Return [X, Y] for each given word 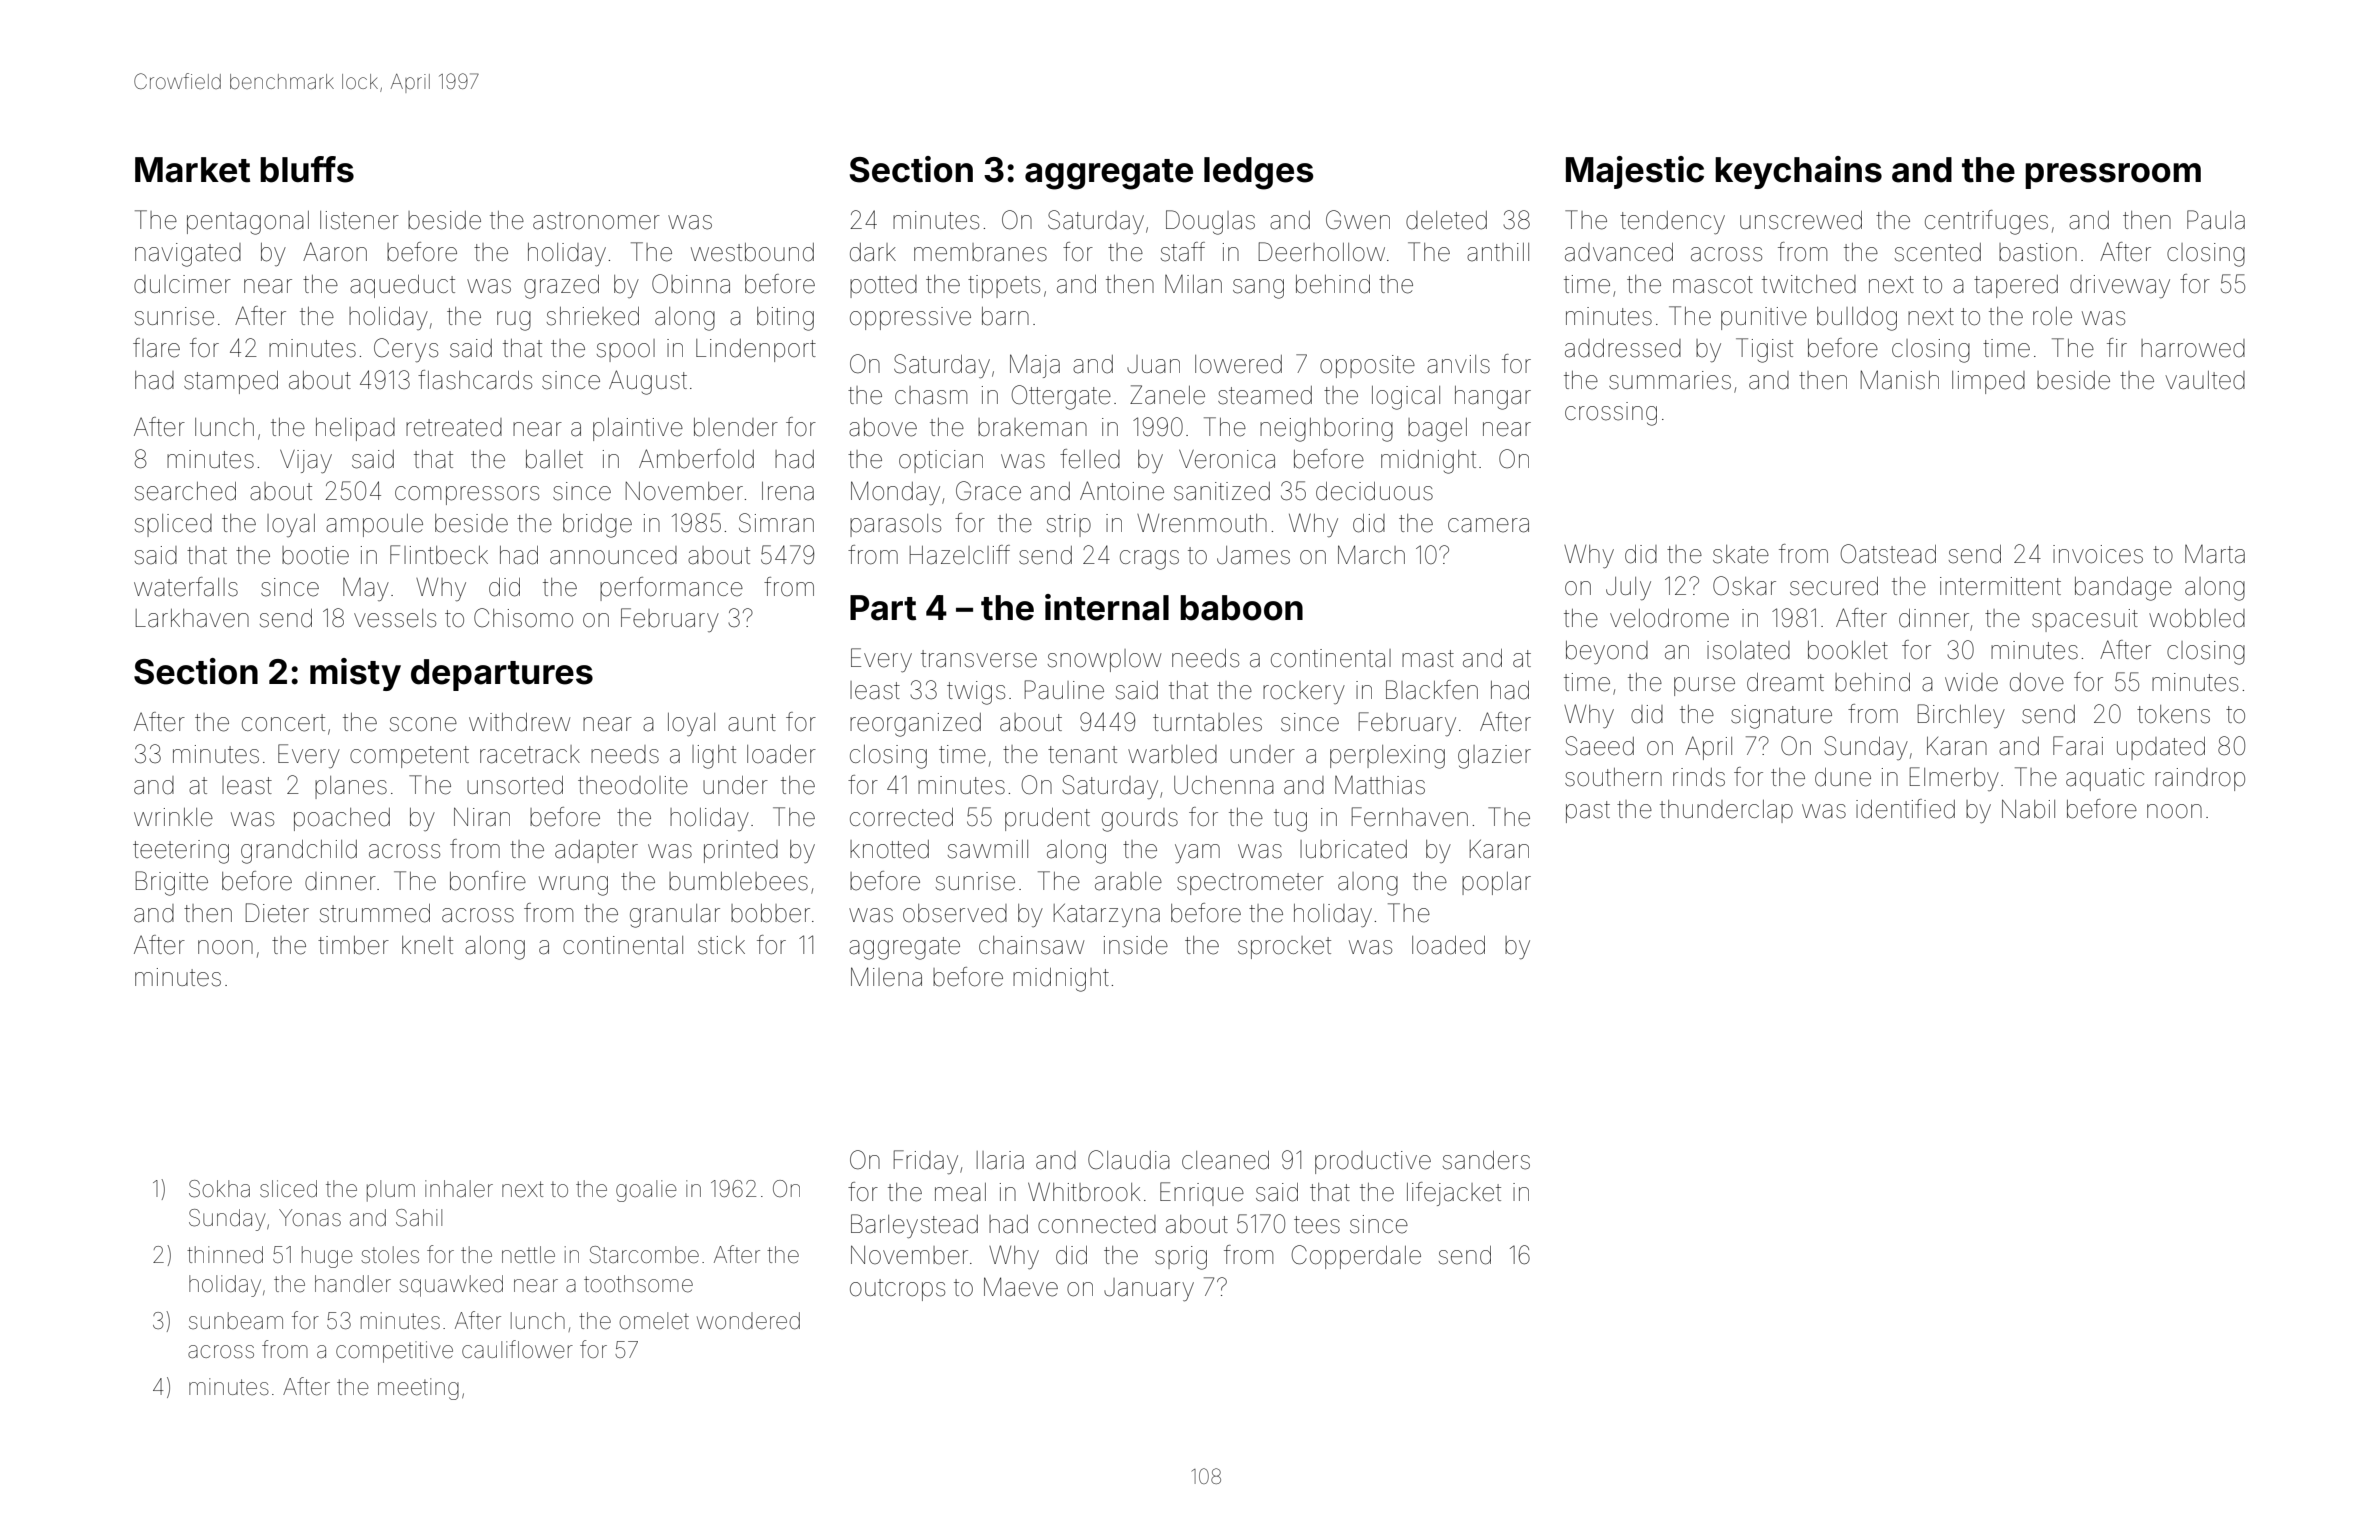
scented [1938, 252]
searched [185, 491]
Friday [926, 1162]
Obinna [691, 284]
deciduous [1374, 491]
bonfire [488, 881]
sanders [1486, 1160]
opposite [1367, 366]
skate [1741, 554]
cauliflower [517, 1349]
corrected [901, 817]
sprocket [1284, 947]
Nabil [2028, 809]
